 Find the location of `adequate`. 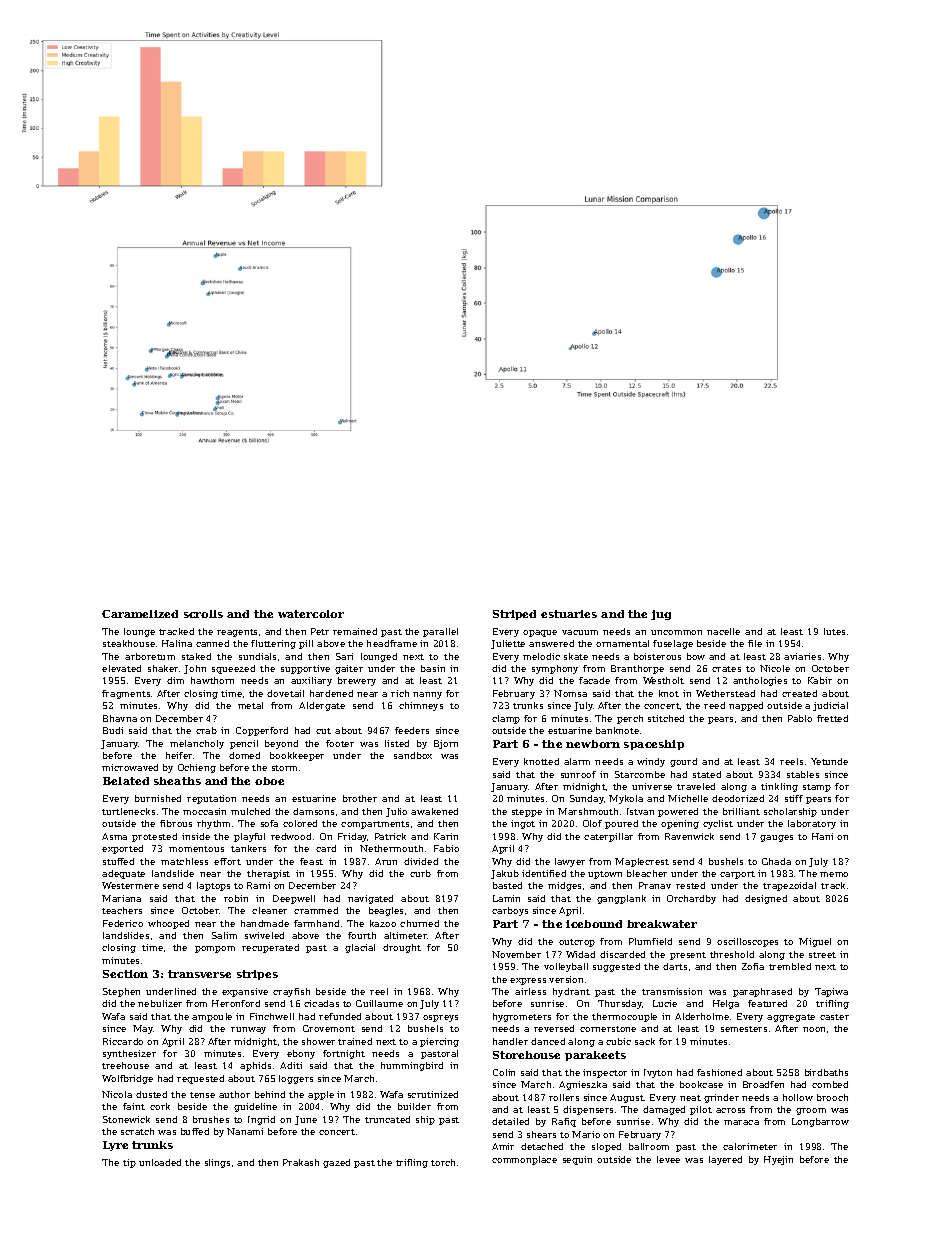

adequate is located at coordinates (123, 874).
